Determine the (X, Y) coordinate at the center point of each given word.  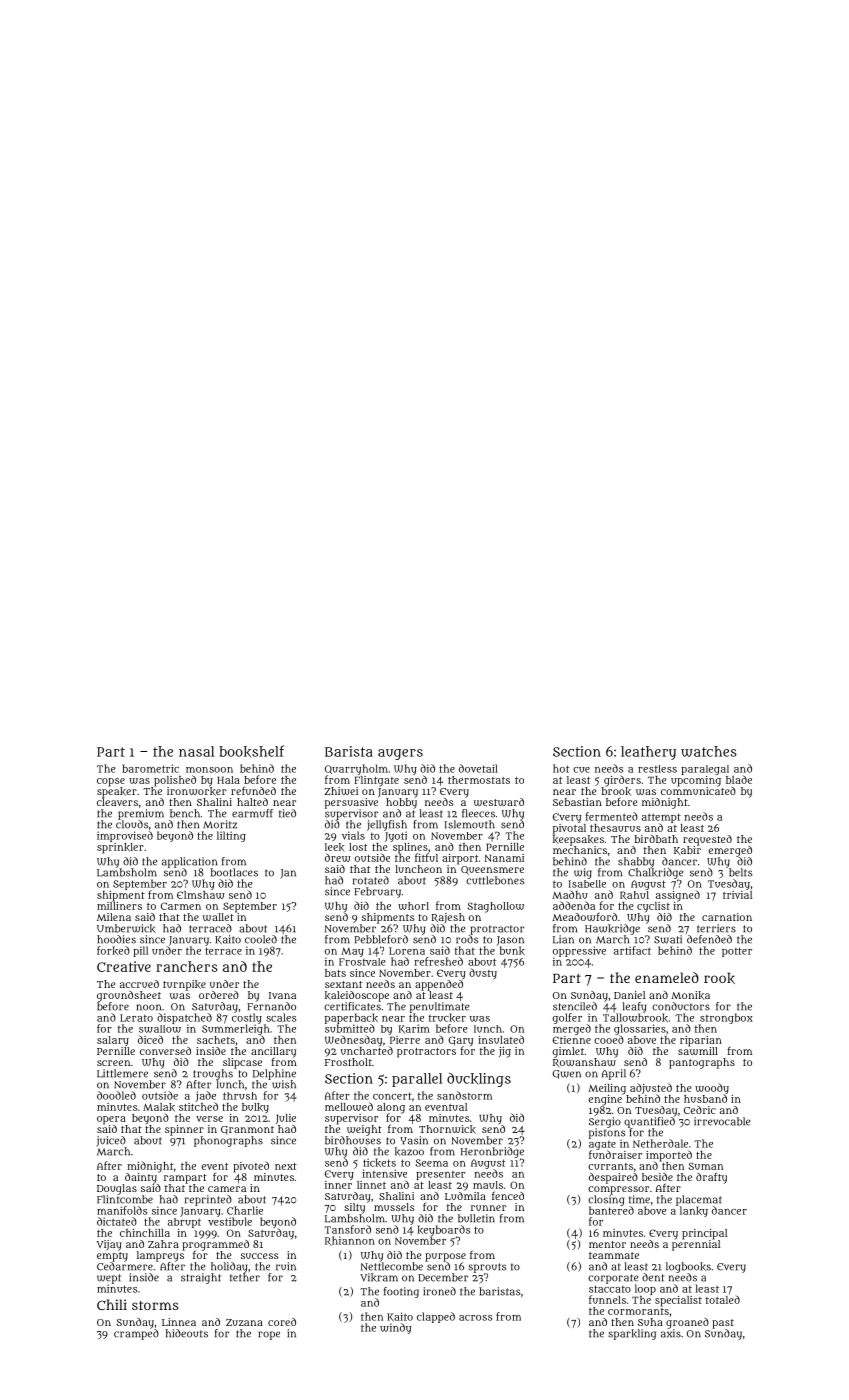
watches (709, 751)
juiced (111, 1141)
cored (282, 1322)
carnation (727, 917)
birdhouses (353, 1140)
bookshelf (251, 751)
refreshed (438, 961)
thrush (240, 1096)
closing (606, 1200)
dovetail (478, 768)
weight (364, 1130)
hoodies (116, 939)
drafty (711, 1178)
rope (269, 1335)
